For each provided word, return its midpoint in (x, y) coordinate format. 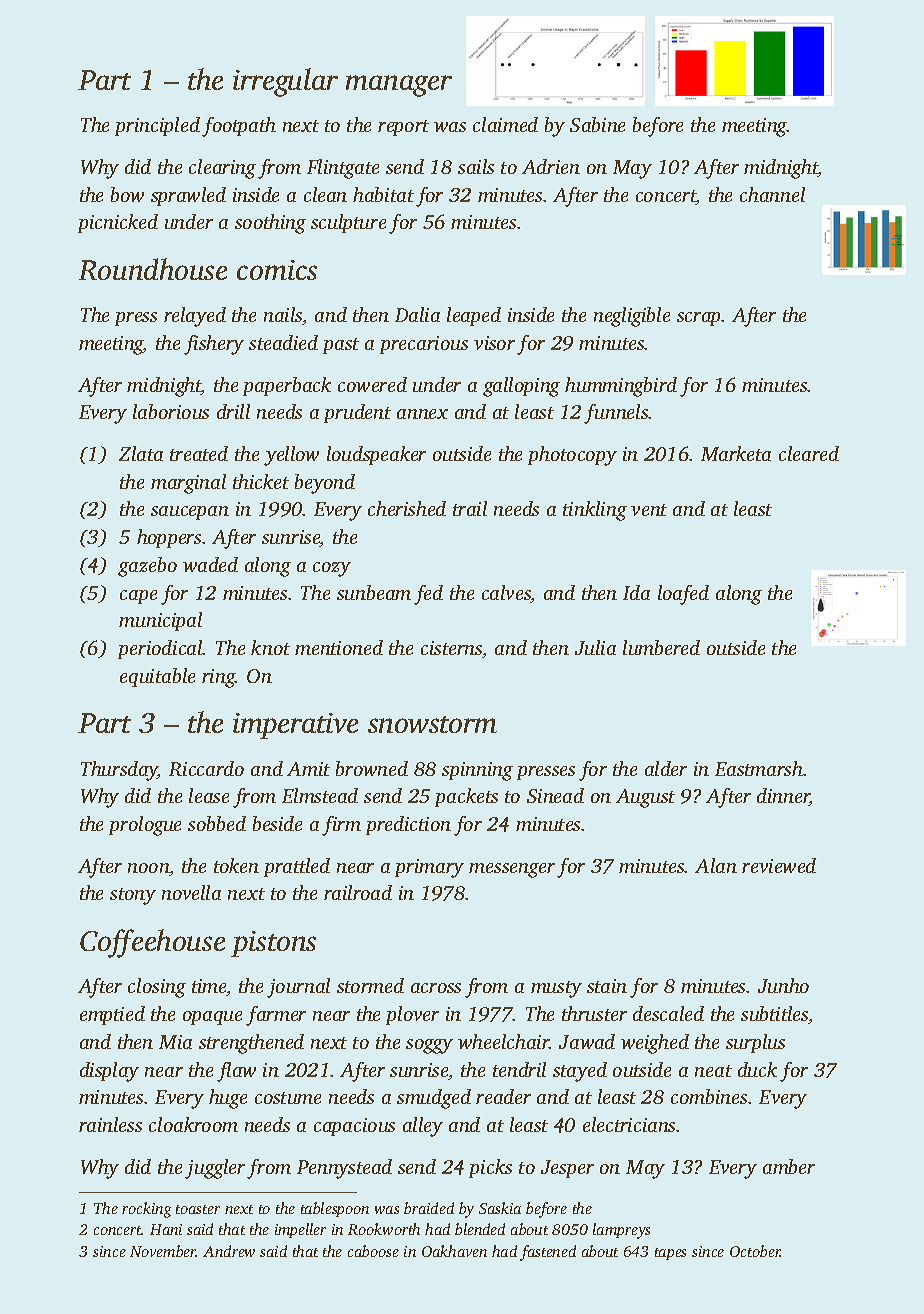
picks (490, 1168)
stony (133, 896)
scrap (699, 319)
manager (399, 86)
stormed (370, 985)
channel (772, 194)
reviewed (779, 865)
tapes (670, 1254)
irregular (285, 82)
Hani (166, 1229)
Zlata (141, 453)
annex (422, 414)
